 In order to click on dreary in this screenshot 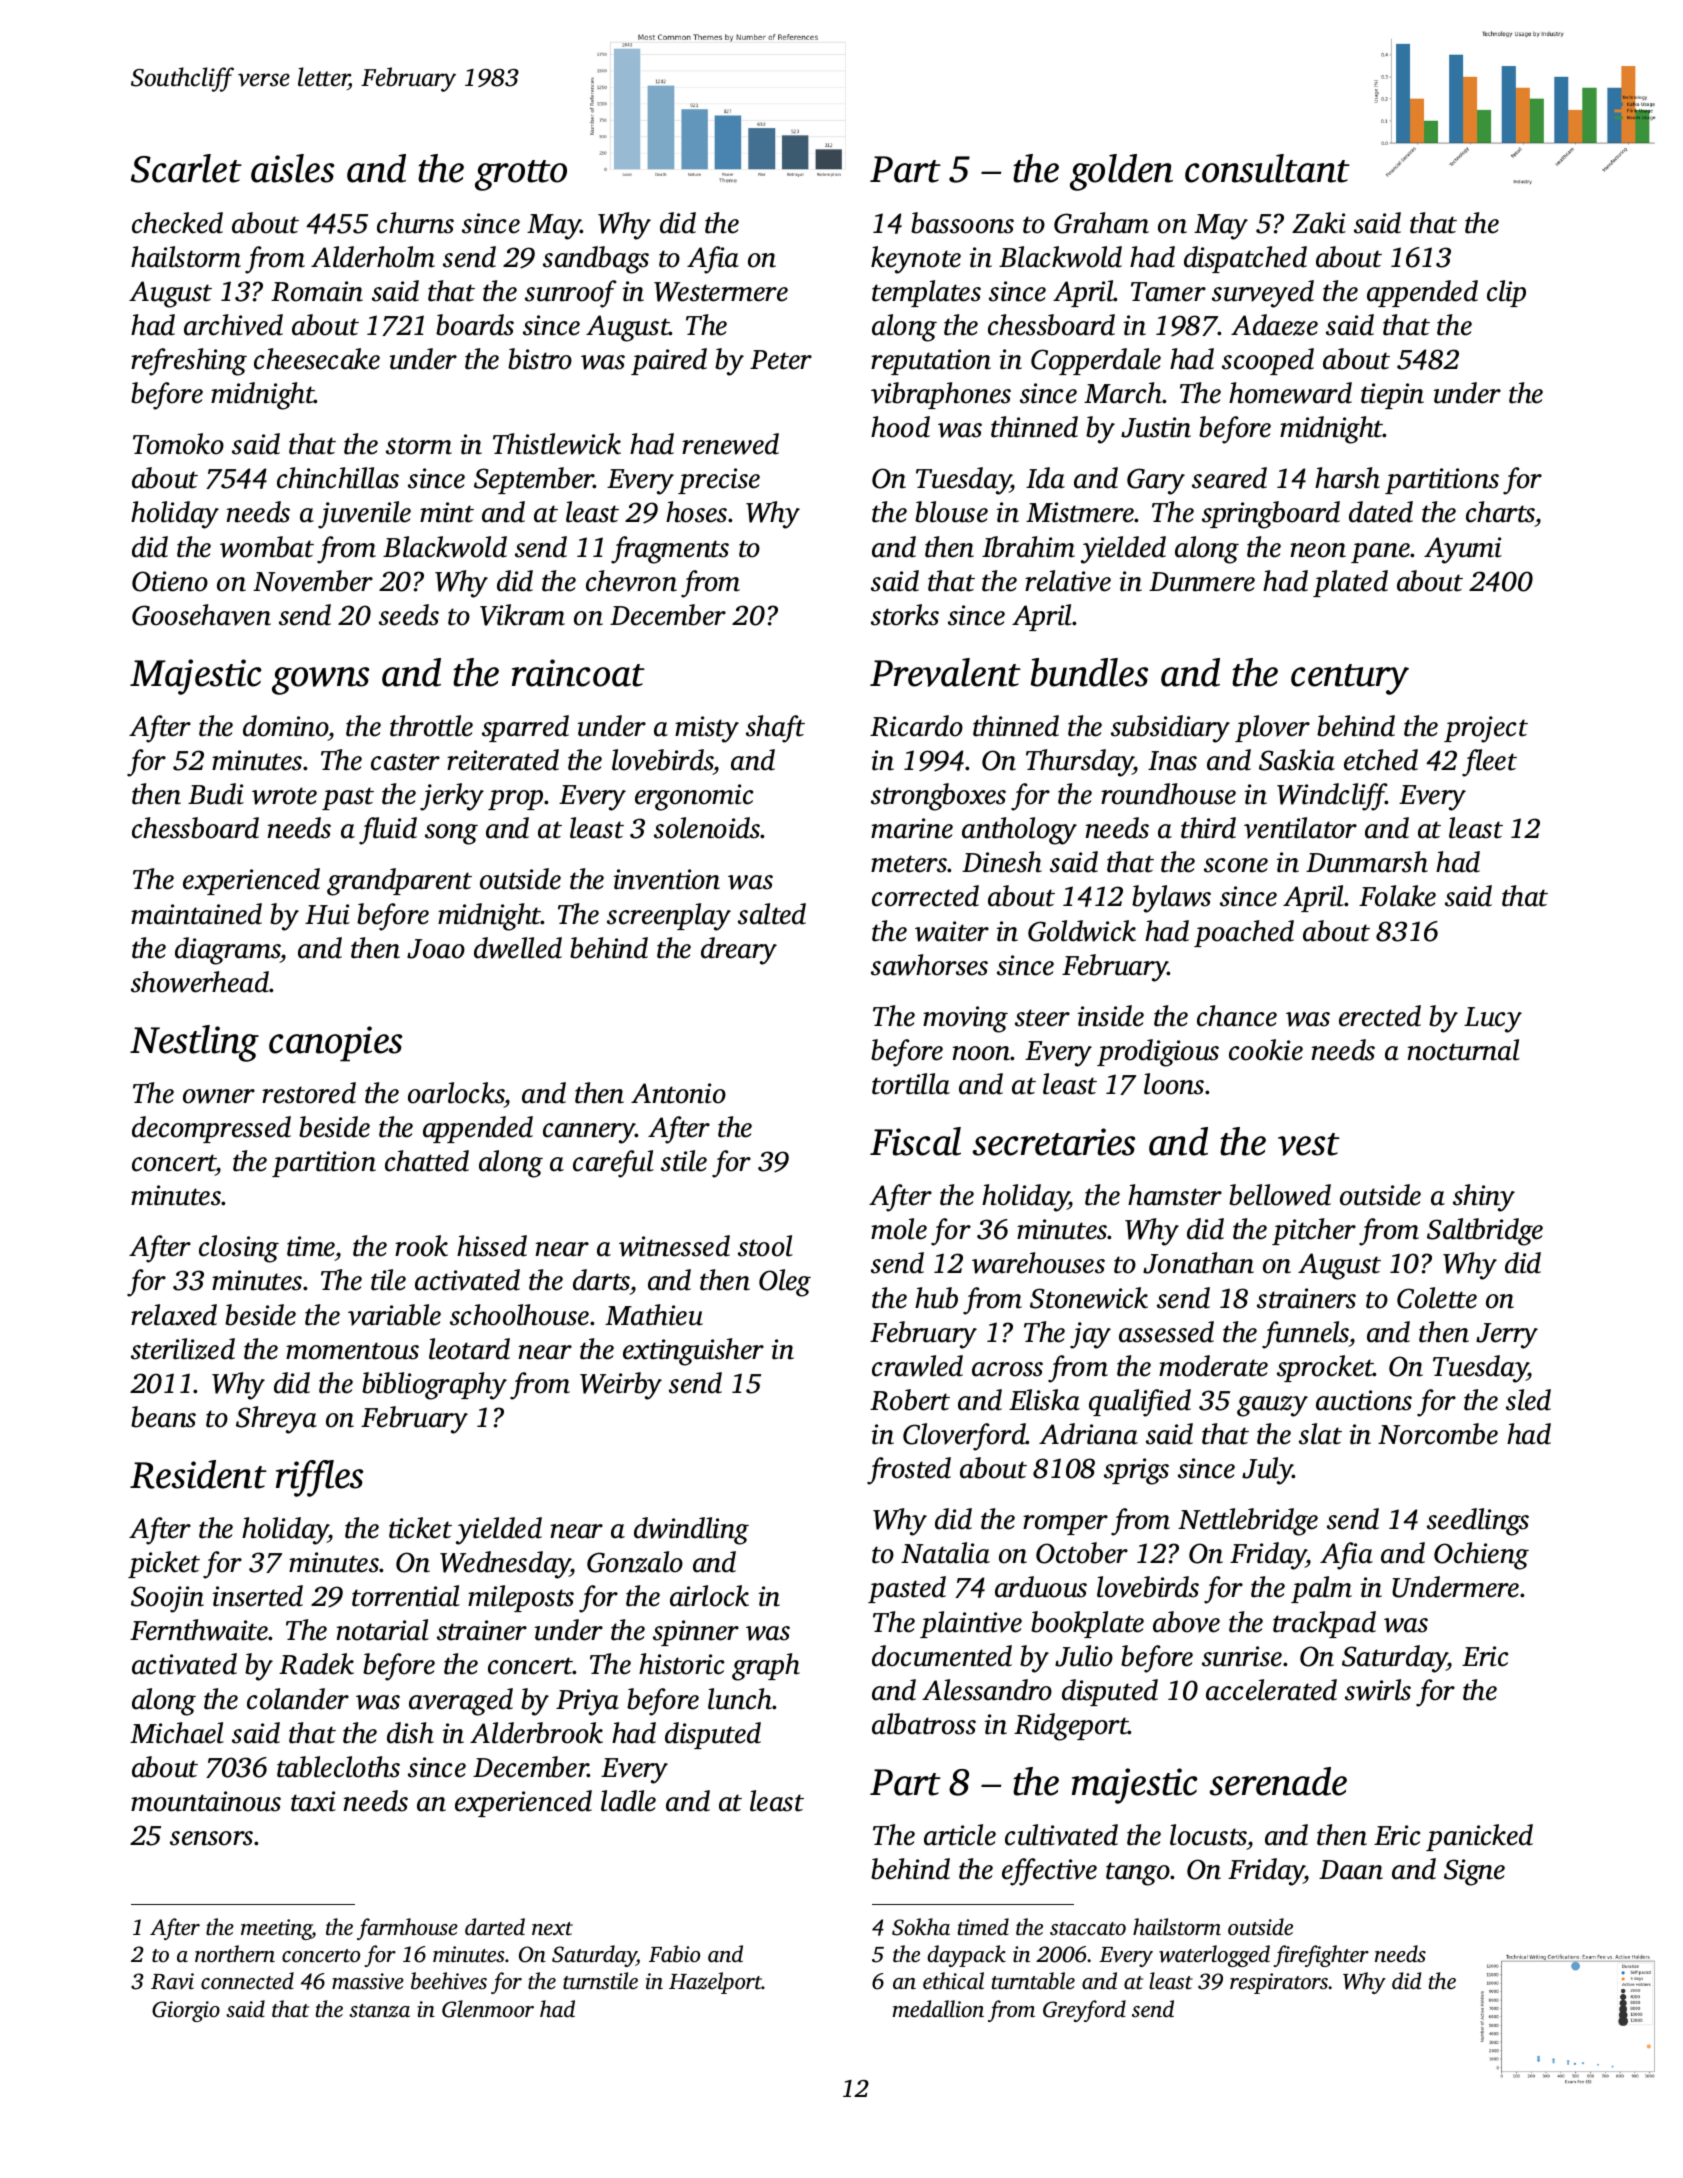, I will do `click(739, 951)`.
